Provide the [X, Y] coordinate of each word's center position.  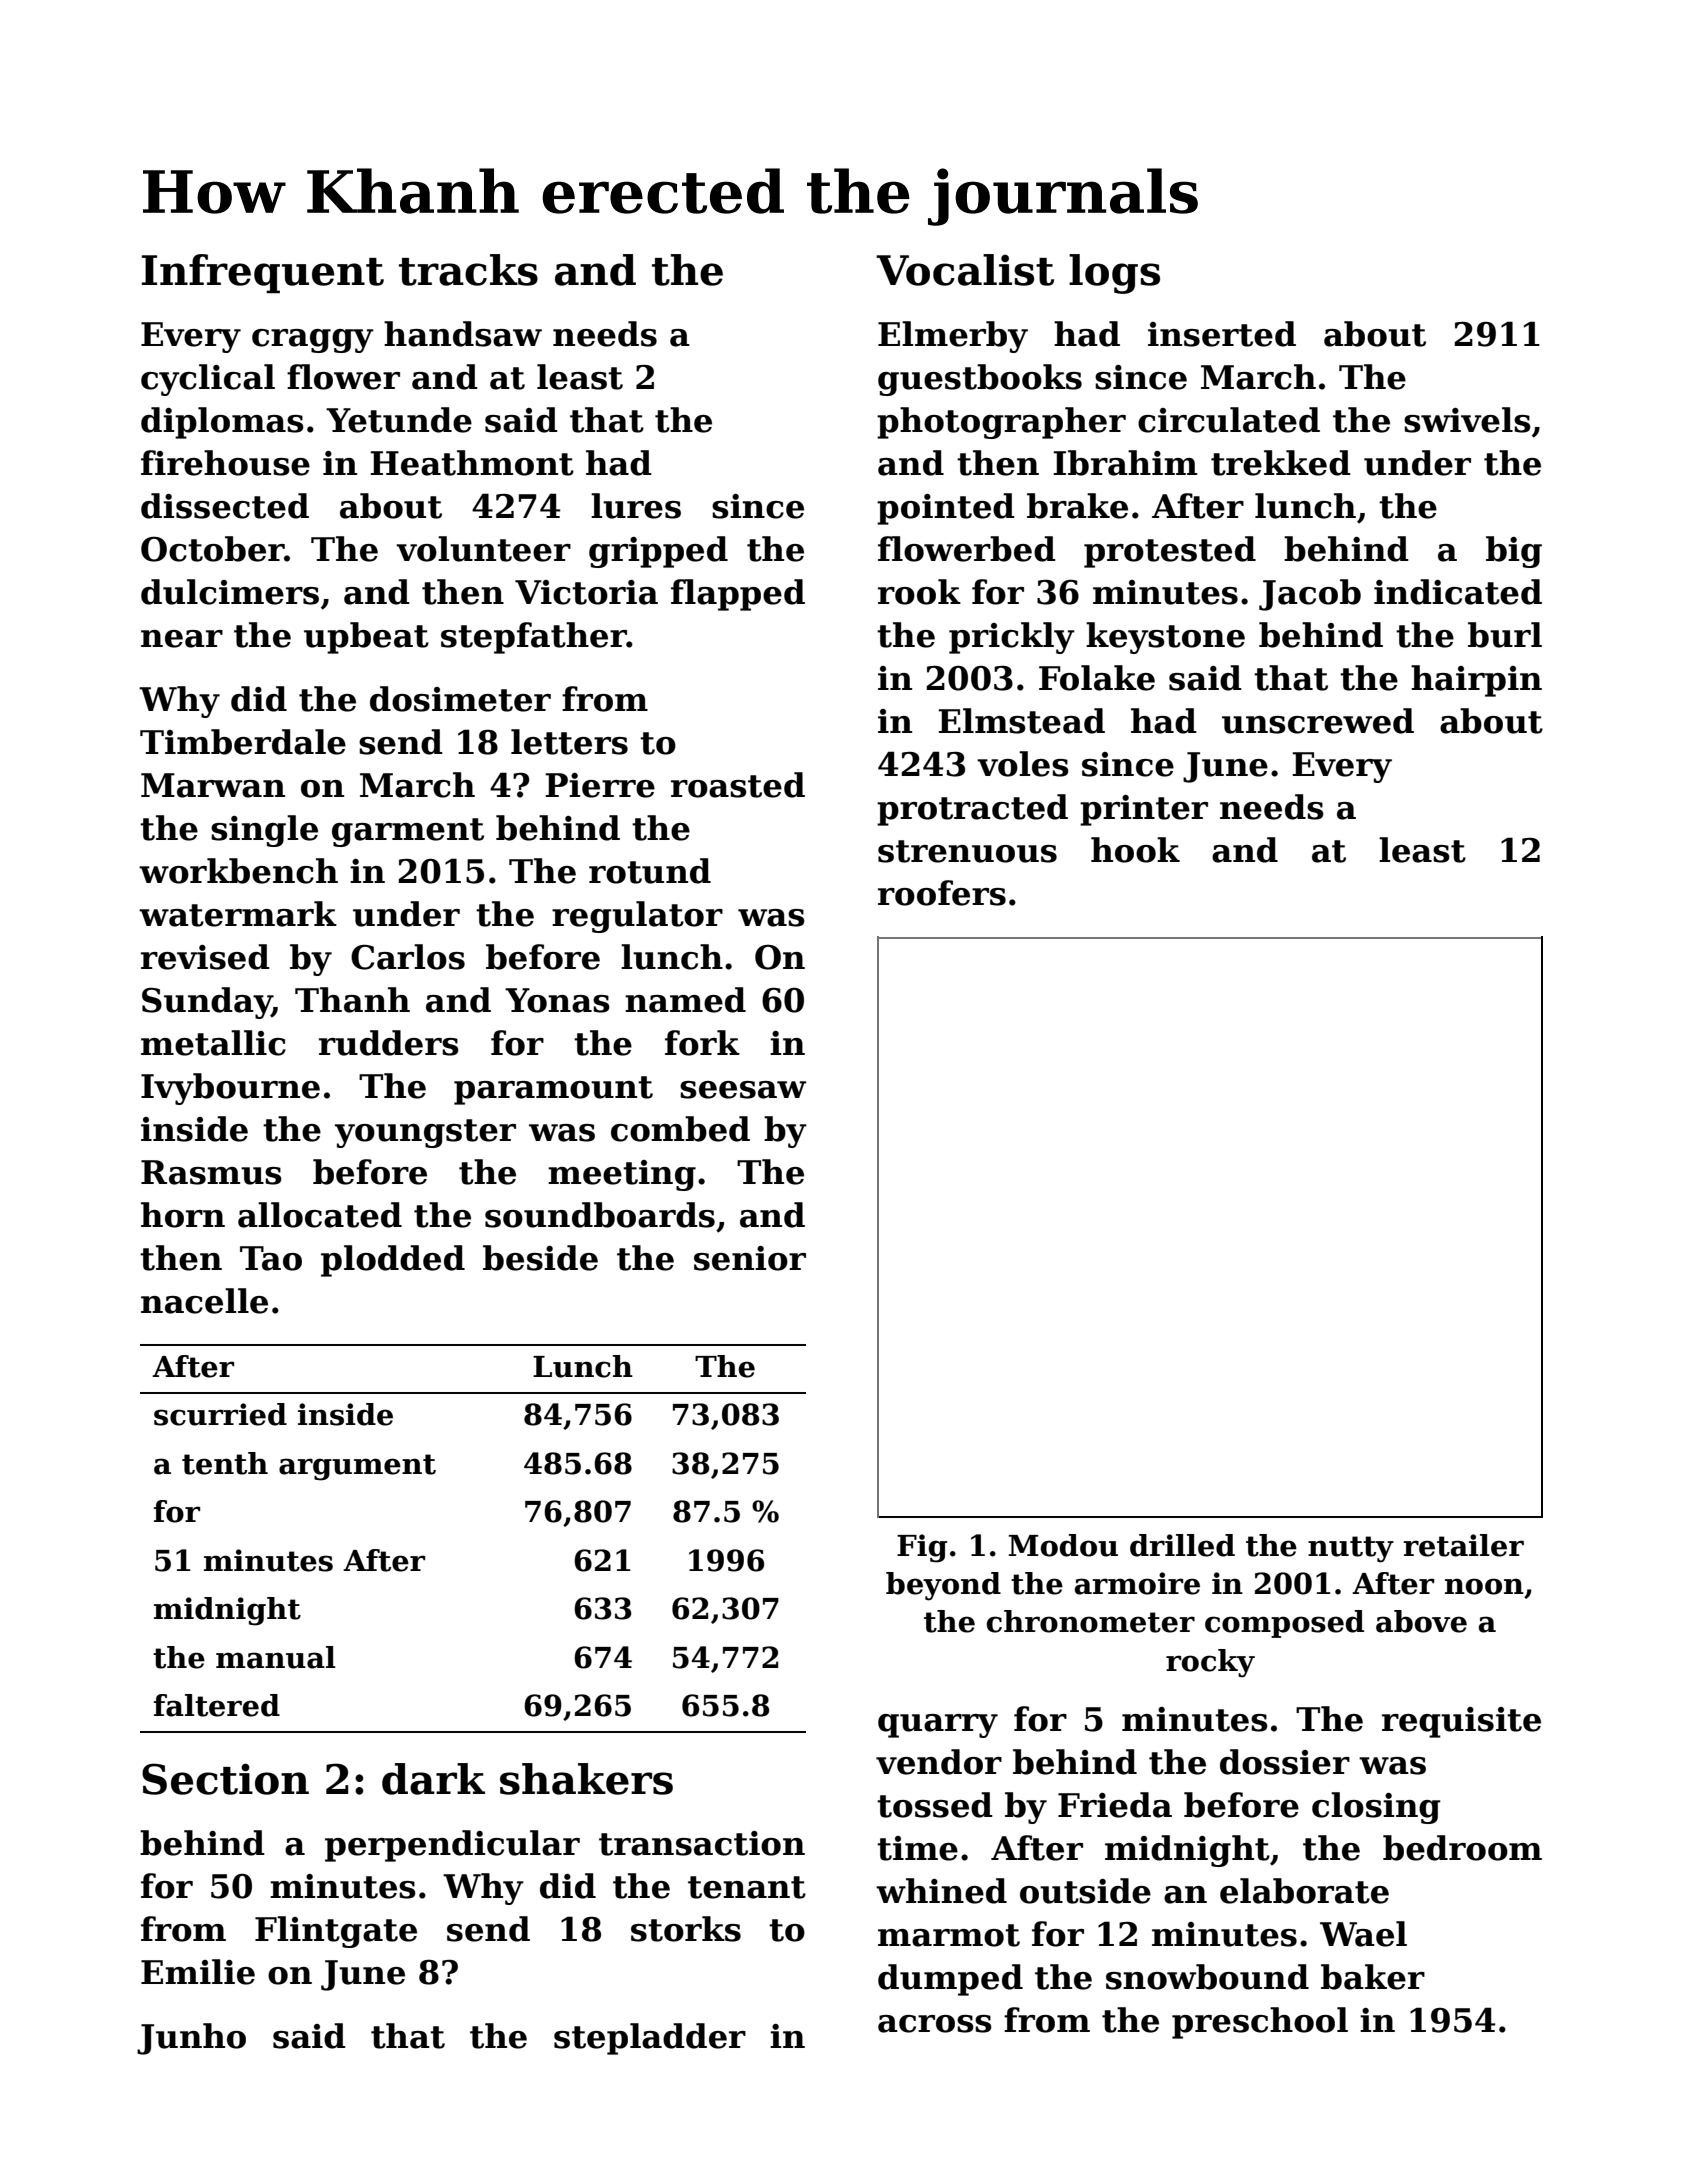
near [182, 639]
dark [433, 1779]
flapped [738, 595]
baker [1373, 1977]
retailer [1463, 1545]
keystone [1165, 638]
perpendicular [452, 1846]
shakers [586, 1779]
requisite [1461, 1722]
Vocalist [965, 270]
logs [1114, 274]
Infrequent [263, 273]
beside [540, 1258]
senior [750, 1258]
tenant [747, 1887]
